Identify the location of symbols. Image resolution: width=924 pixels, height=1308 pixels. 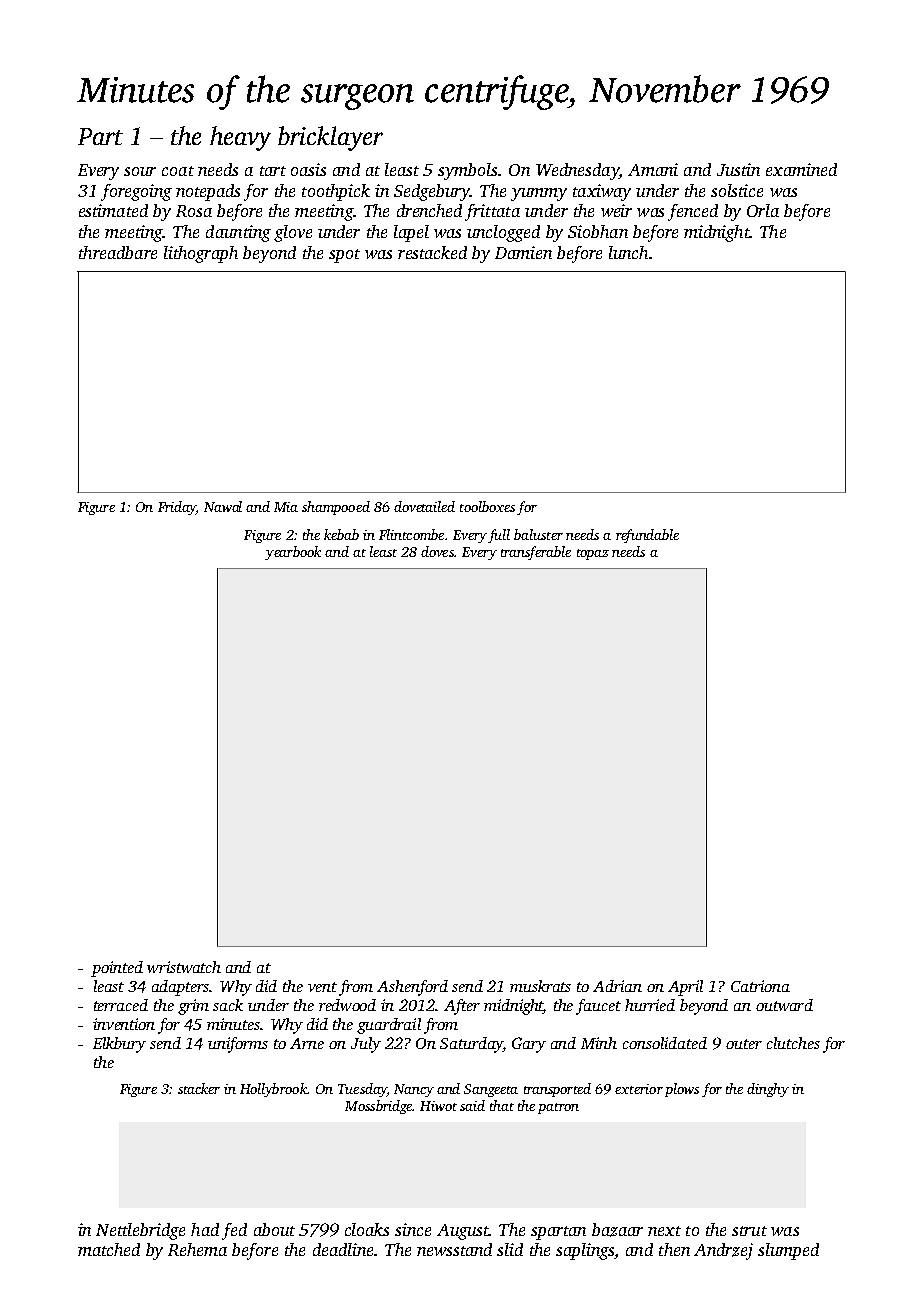
(467, 171).
